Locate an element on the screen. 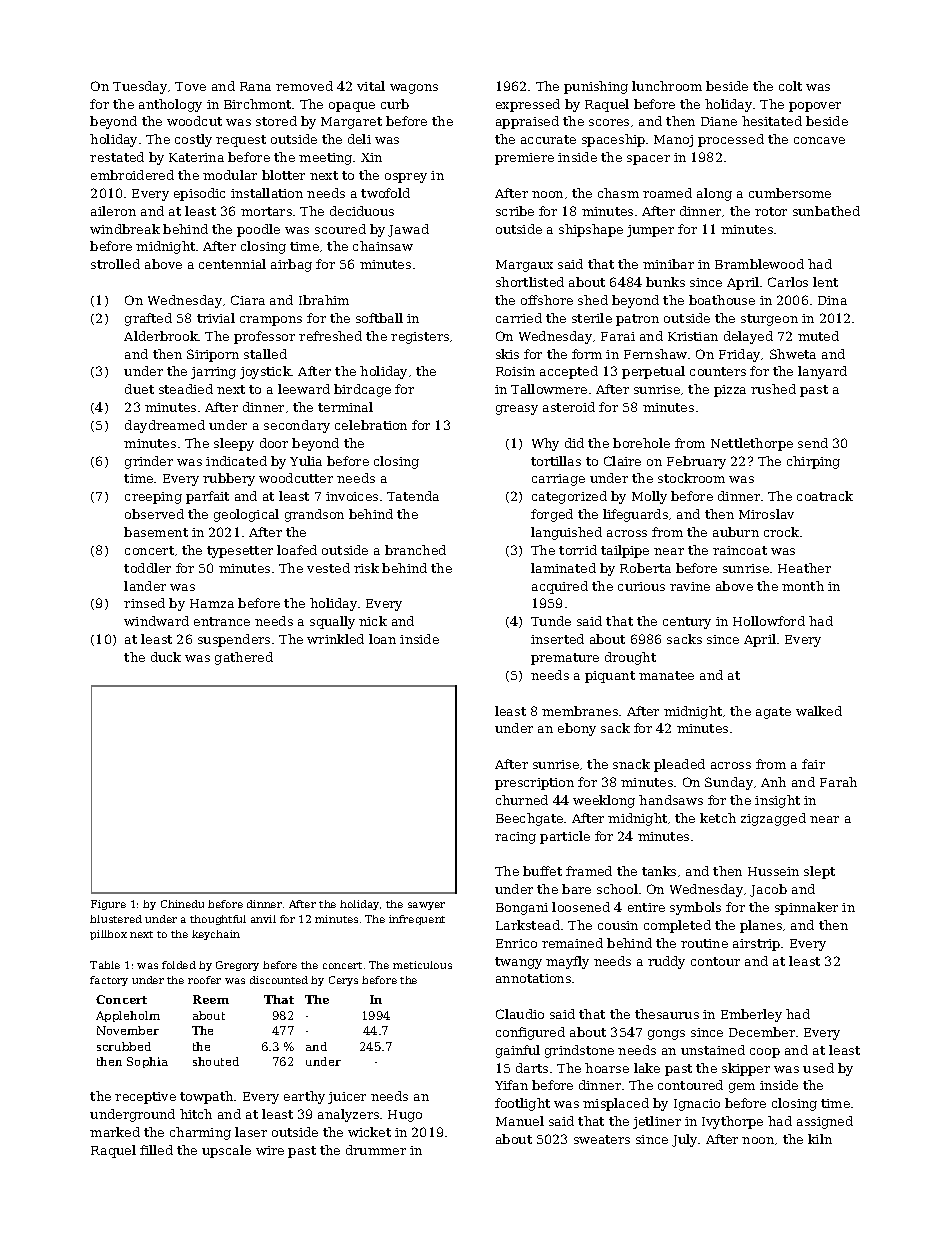 The height and width of the screenshot is (1233, 952). forged is located at coordinates (552, 515).
